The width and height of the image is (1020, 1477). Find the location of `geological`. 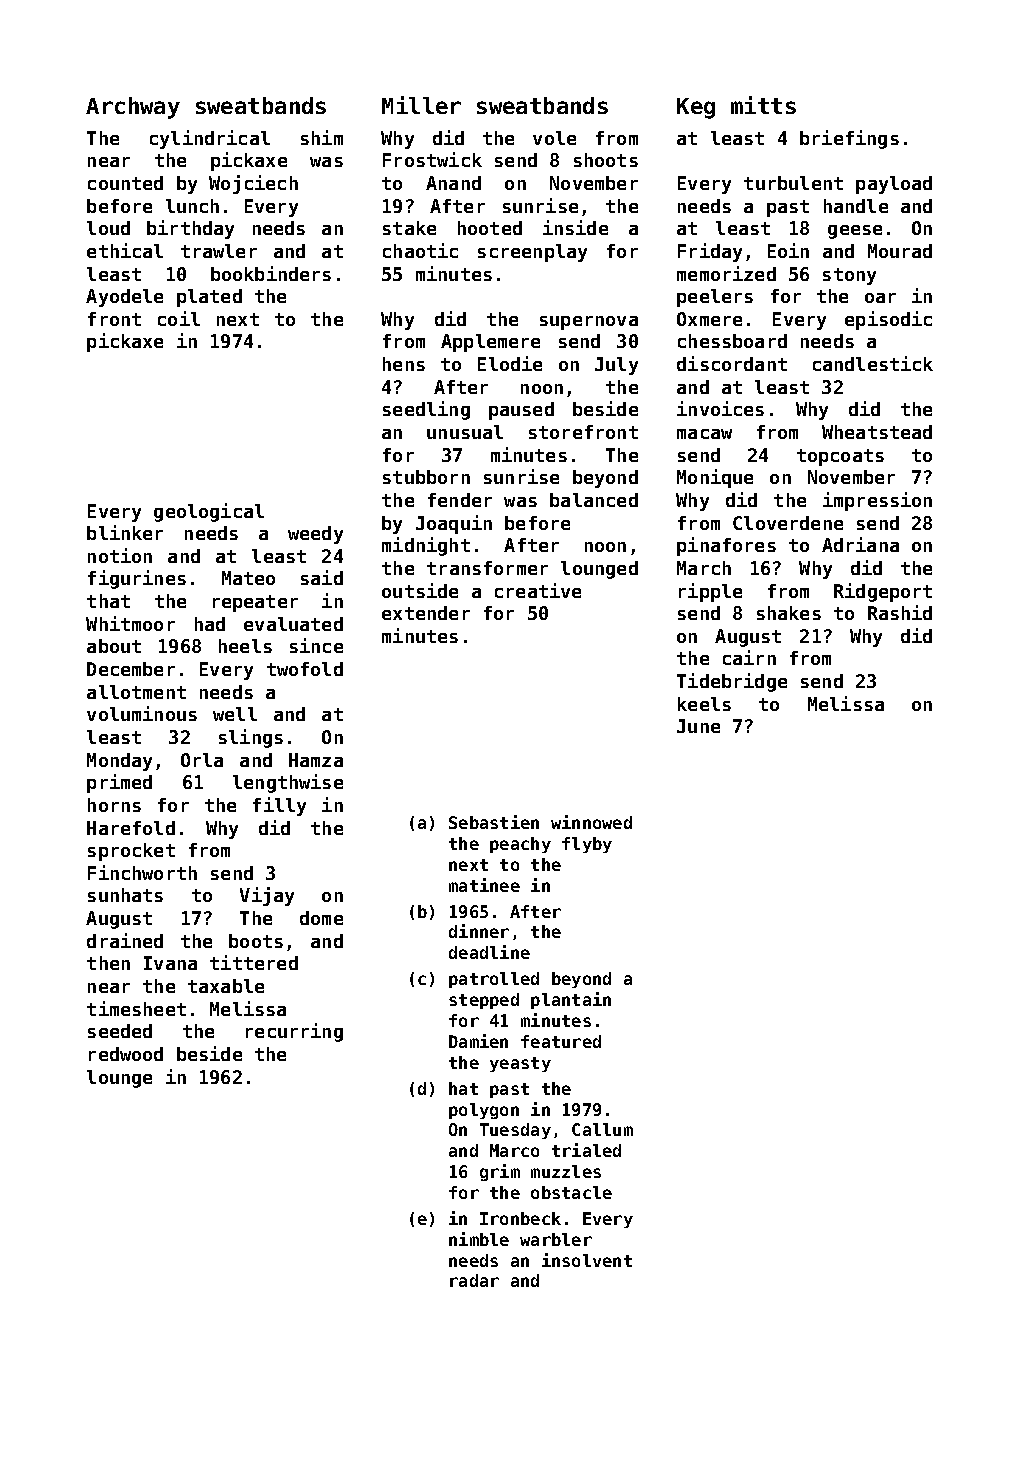

geological is located at coordinates (209, 512).
